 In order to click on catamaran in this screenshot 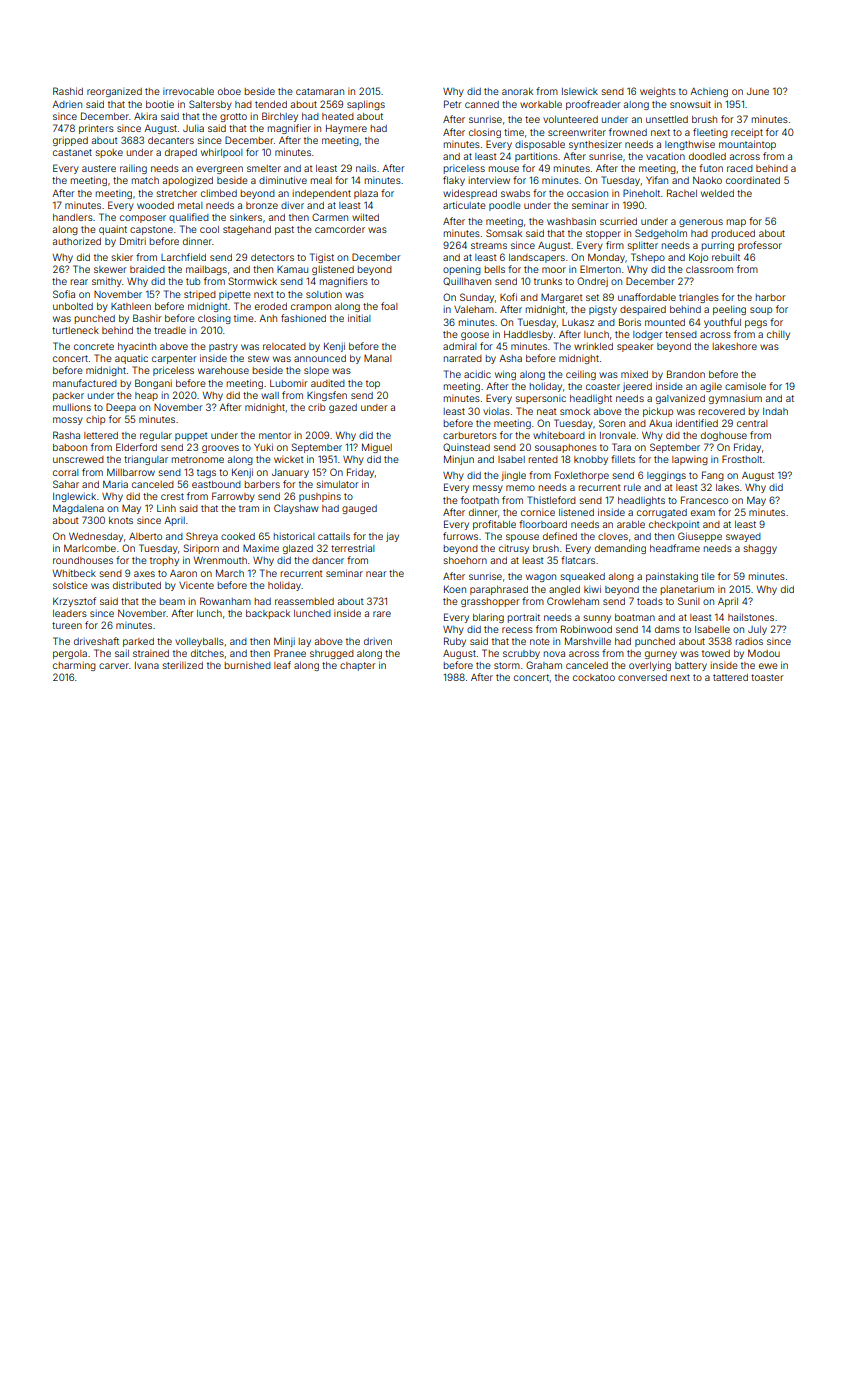, I will do `click(320, 91)`.
